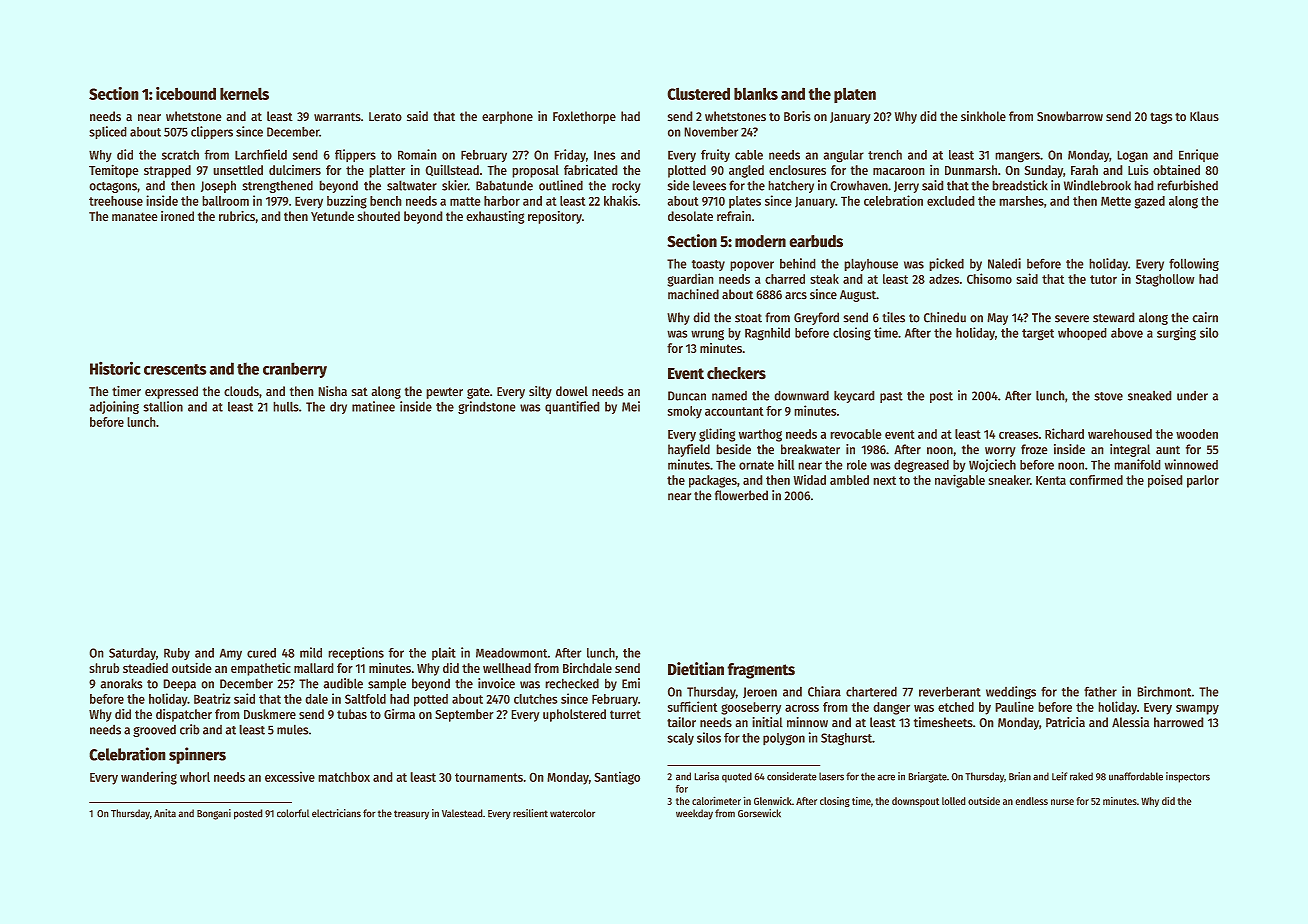  What do you see at coordinates (1070, 116) in the screenshot?
I see `Snowbarrow` at bounding box center [1070, 116].
